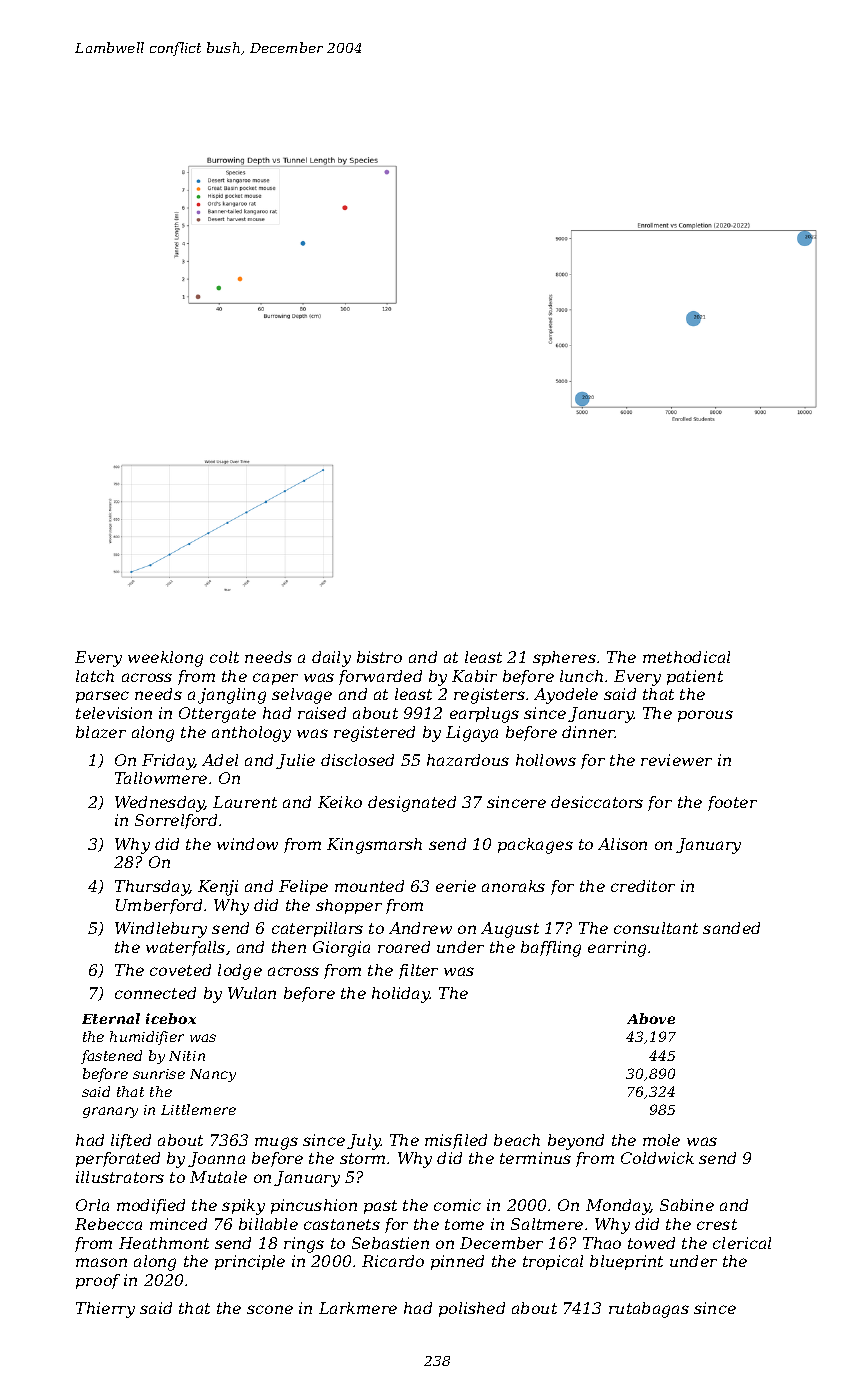 Image resolution: width=849 pixels, height=1400 pixels. Describe the element at coordinates (732, 803) in the screenshot. I see `footer` at that location.
